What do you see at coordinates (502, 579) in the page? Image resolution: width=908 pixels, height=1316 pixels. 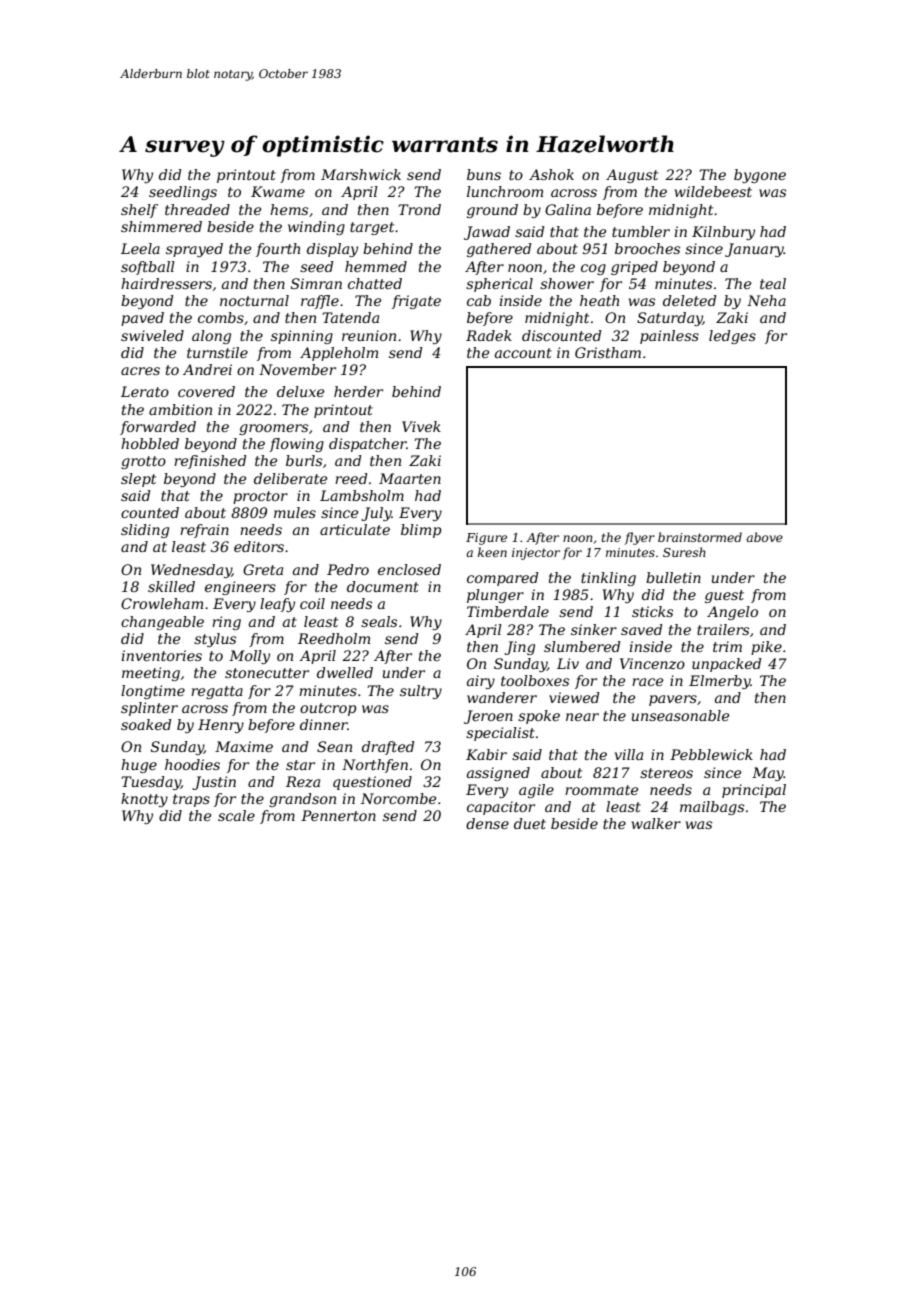 I see `compared` at bounding box center [502, 579].
